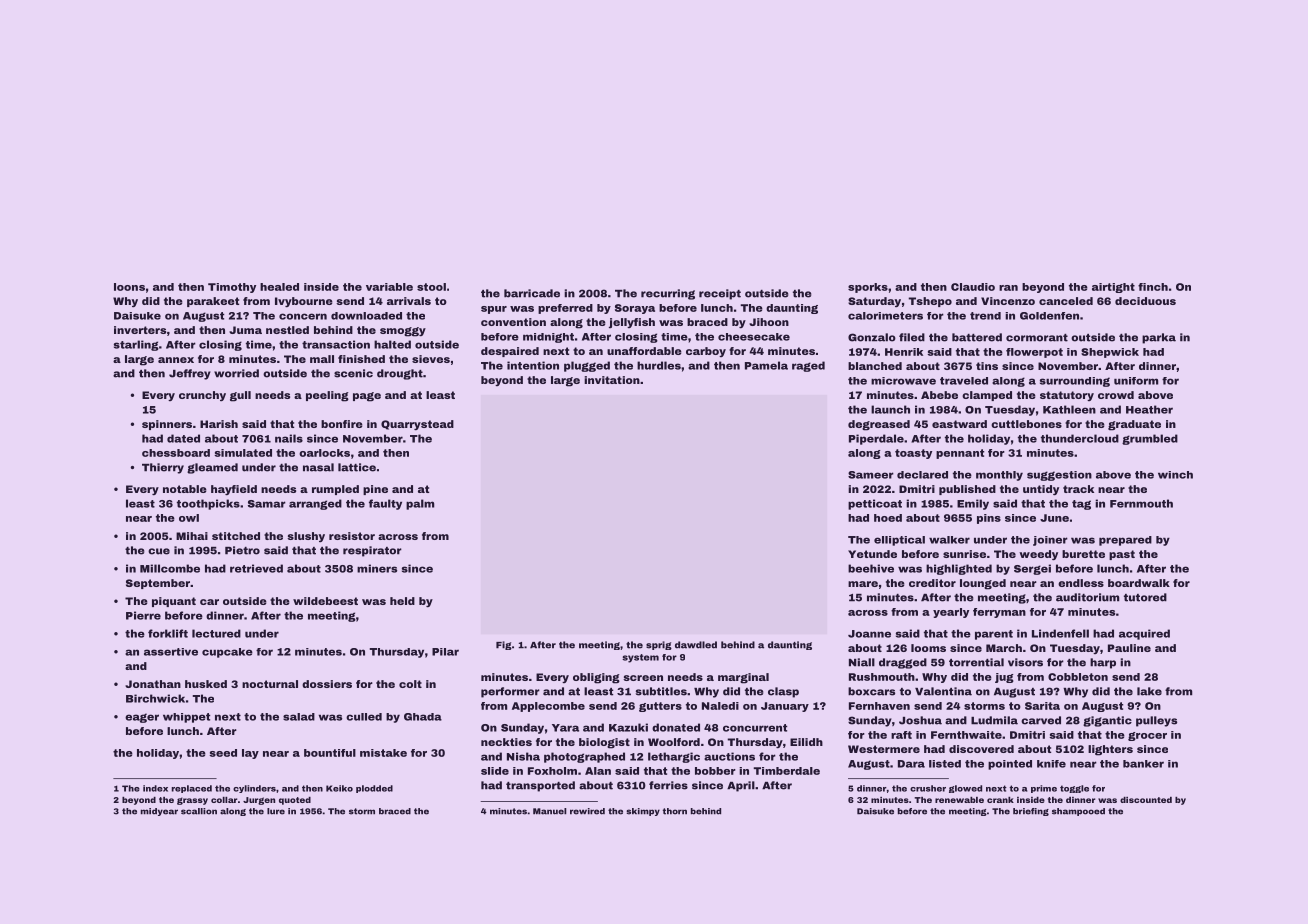 The height and width of the image is (924, 1308). Describe the element at coordinates (1026, 424) in the image. I see `cuttlebones` at that location.
